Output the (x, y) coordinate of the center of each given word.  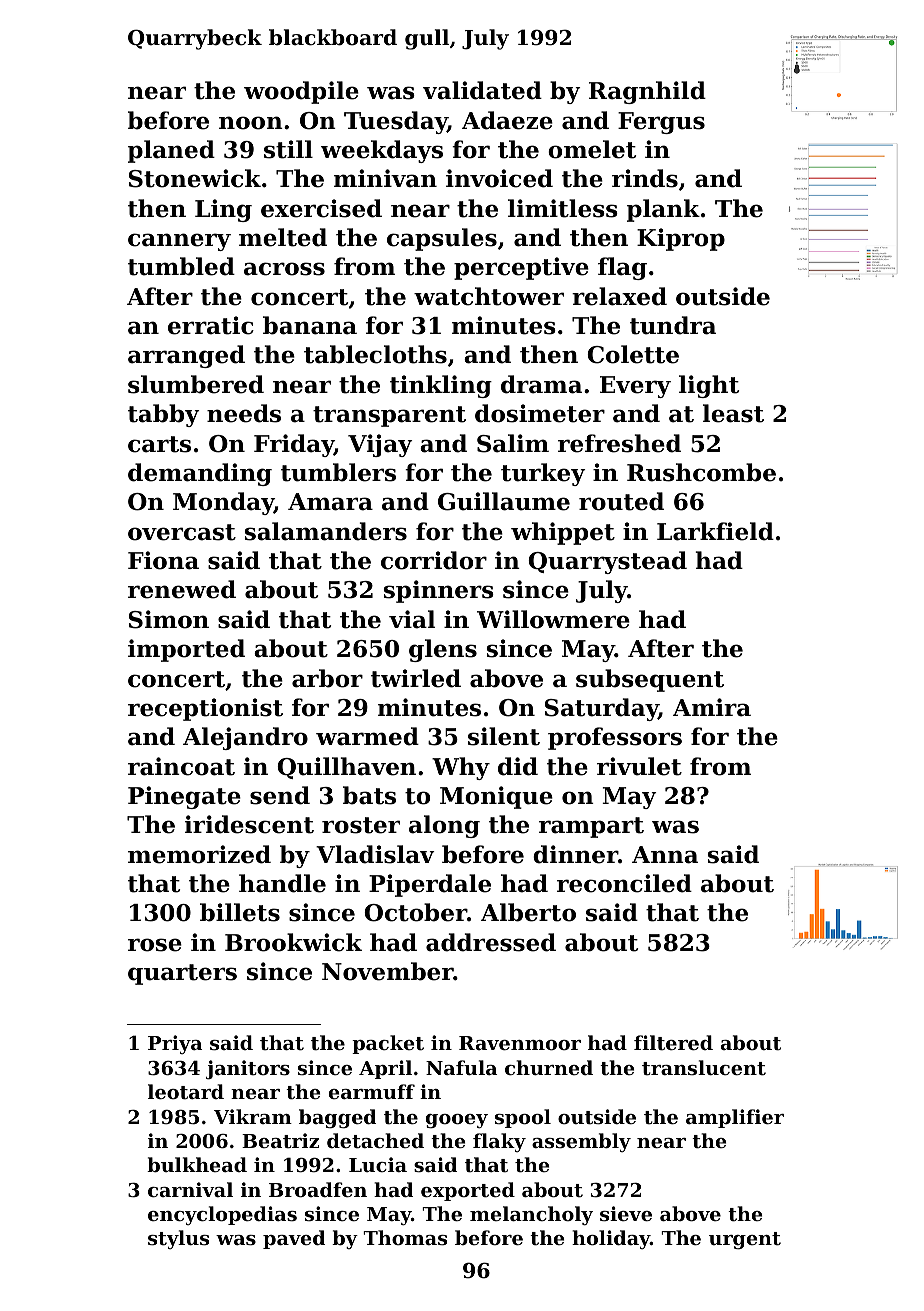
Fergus (661, 123)
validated (482, 90)
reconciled (624, 883)
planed (171, 151)
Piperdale (430, 885)
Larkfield (715, 531)
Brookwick (293, 942)
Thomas (405, 1238)
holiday (611, 1239)
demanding (200, 474)
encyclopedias (222, 1215)
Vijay (380, 445)
